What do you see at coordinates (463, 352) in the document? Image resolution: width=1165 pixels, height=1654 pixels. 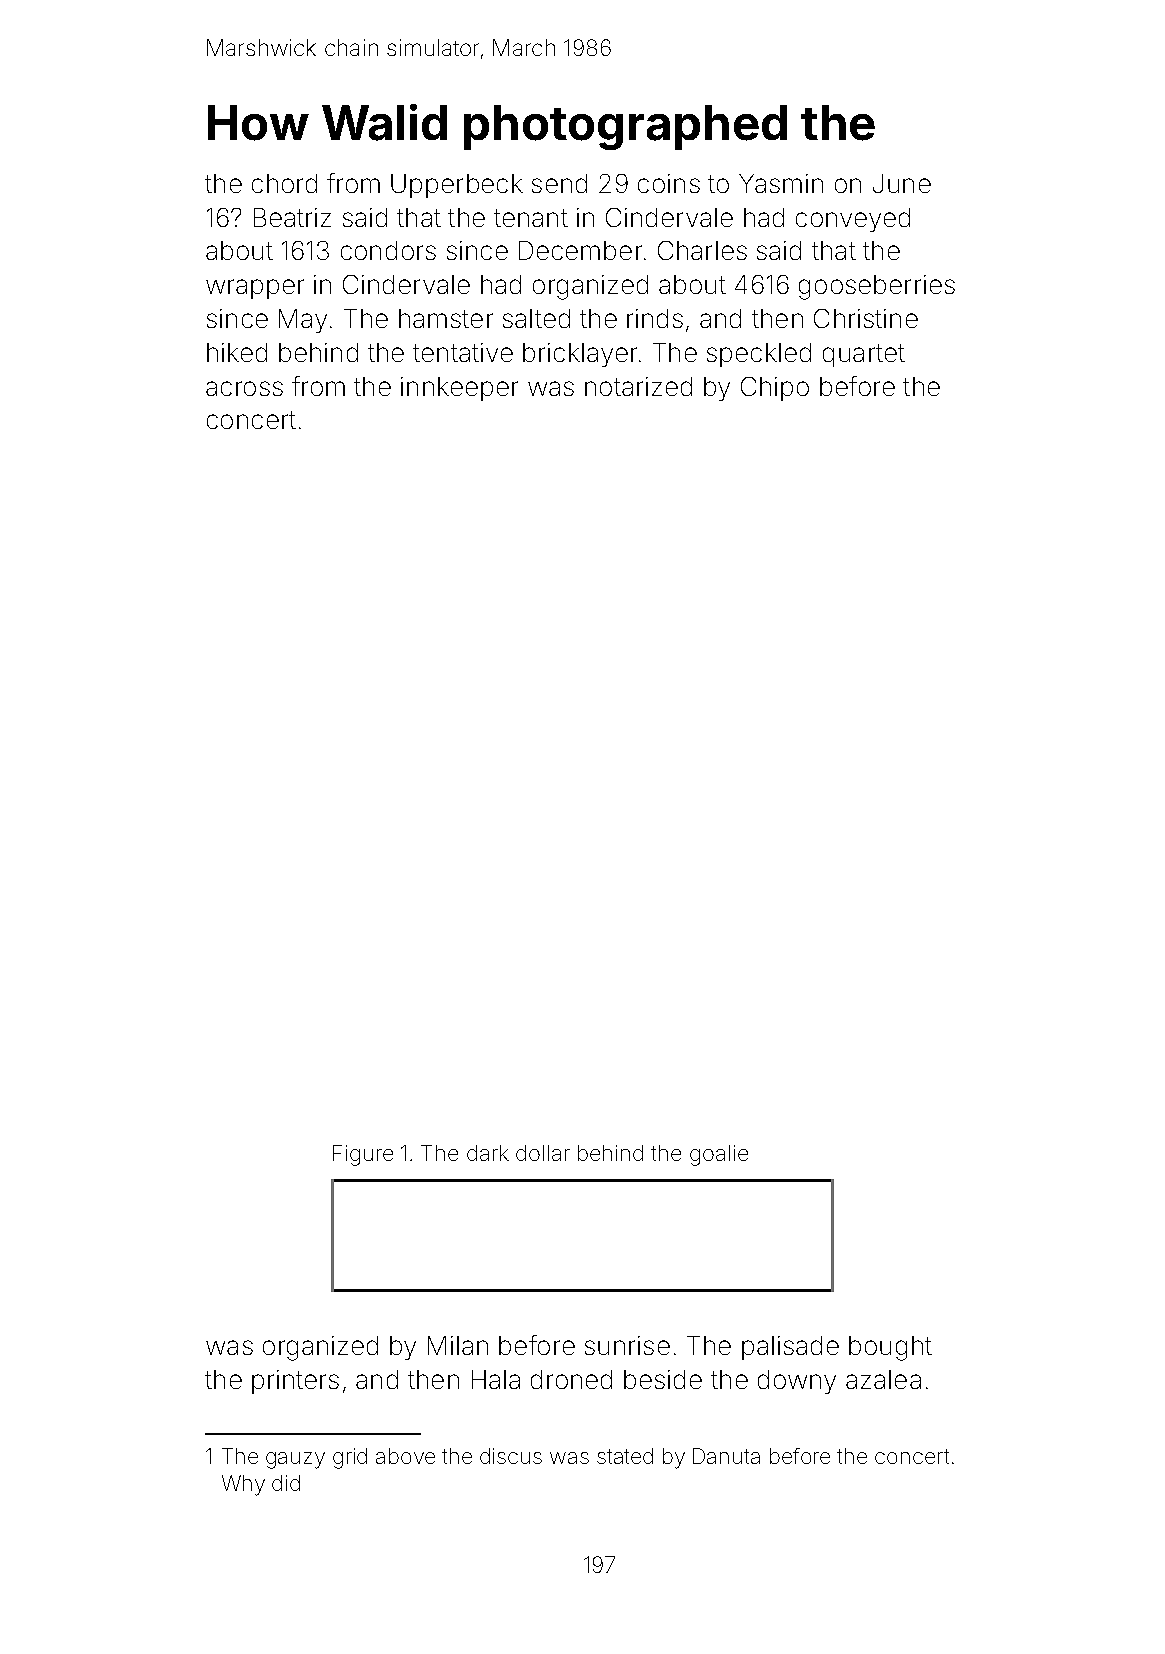 I see `tentative` at bounding box center [463, 352].
